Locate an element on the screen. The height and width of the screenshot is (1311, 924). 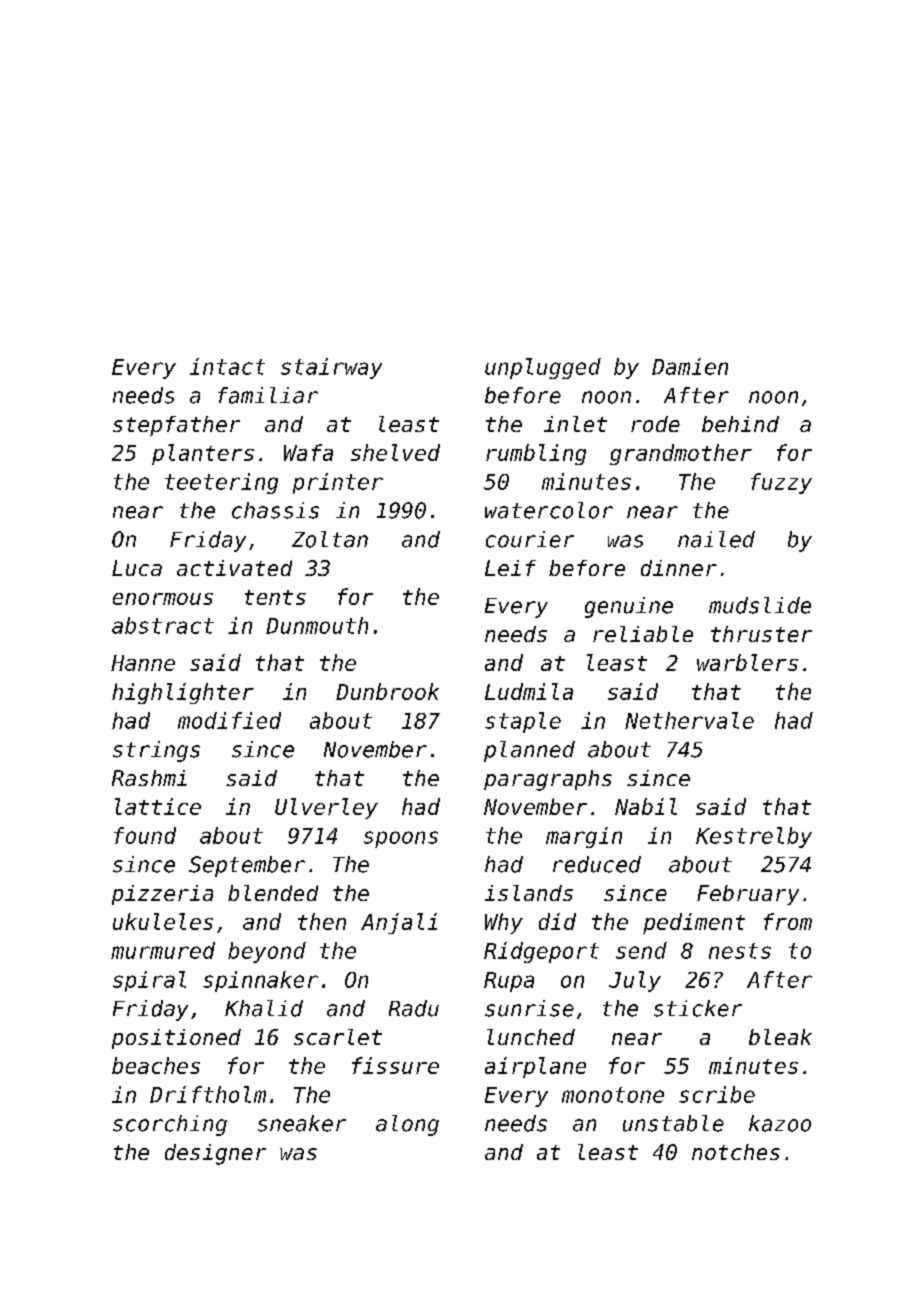
notches is located at coordinates (736, 1152).
